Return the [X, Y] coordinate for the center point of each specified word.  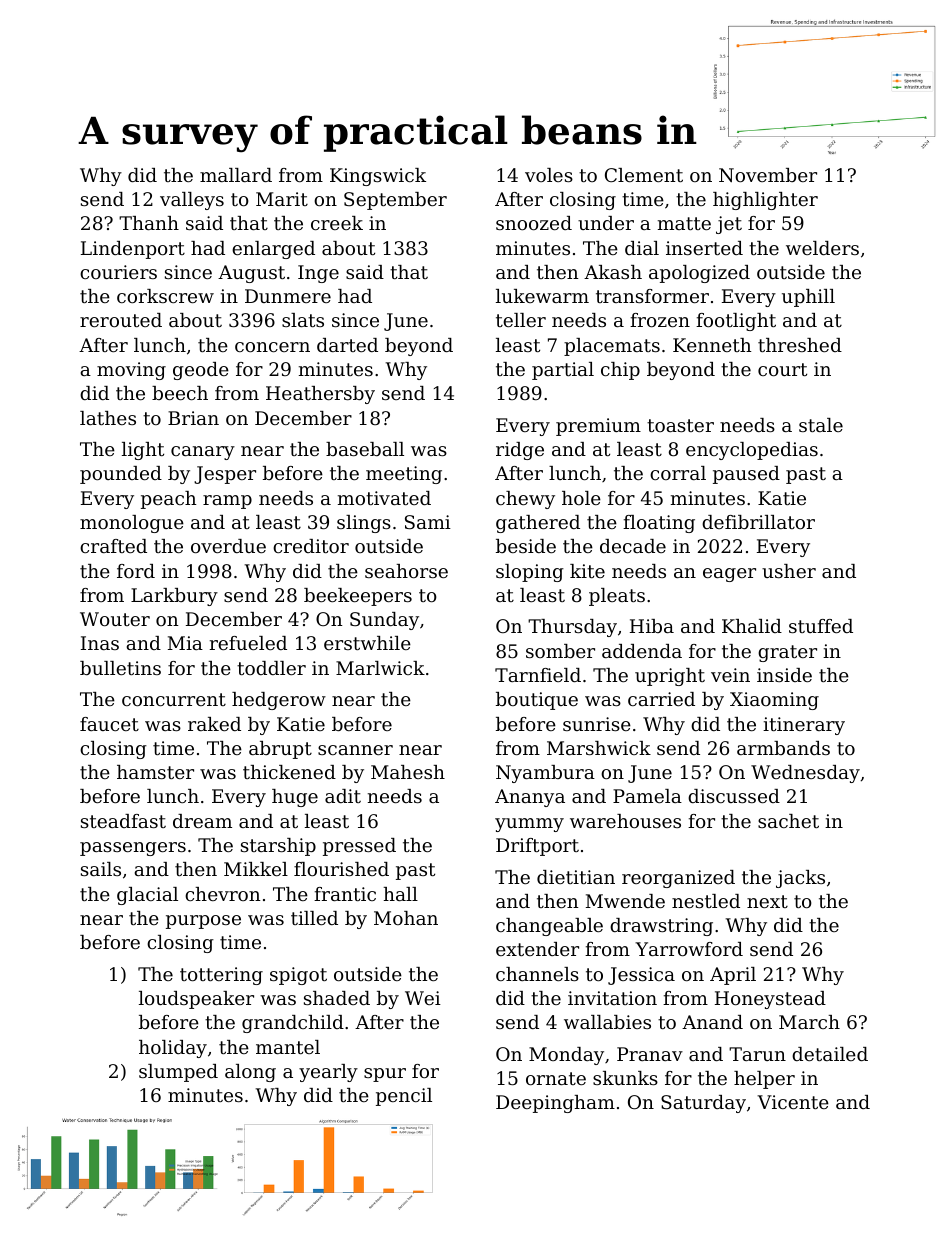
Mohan [406, 918]
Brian [193, 418]
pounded [121, 475]
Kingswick [378, 177]
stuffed [821, 626]
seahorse [406, 571]
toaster [680, 425]
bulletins [120, 668]
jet [729, 225]
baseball [365, 449]
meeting [404, 475]
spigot [298, 976]
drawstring [661, 927]
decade [633, 546]
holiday [173, 1049]
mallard [236, 175]
